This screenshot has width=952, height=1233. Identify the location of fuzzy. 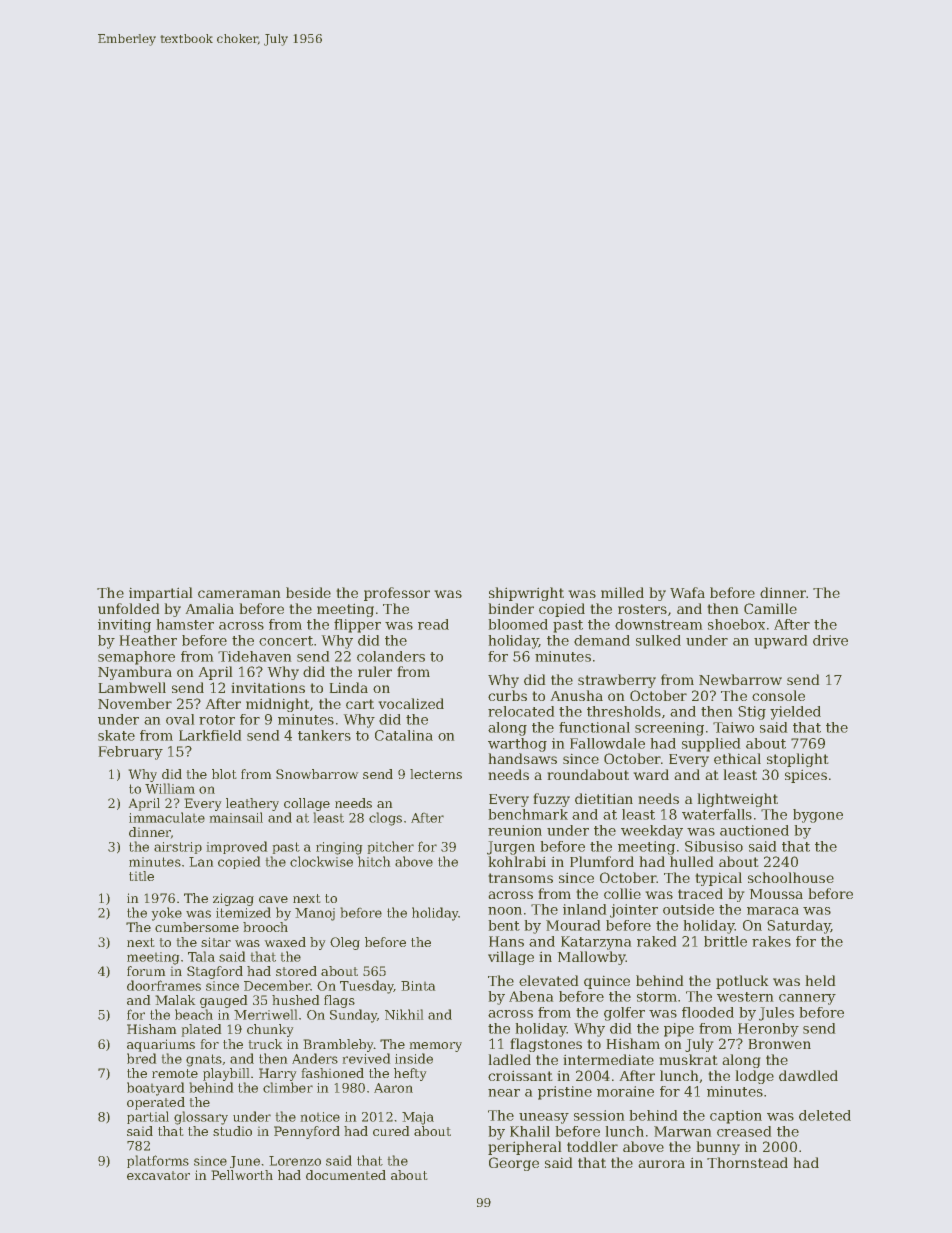
(552, 800).
